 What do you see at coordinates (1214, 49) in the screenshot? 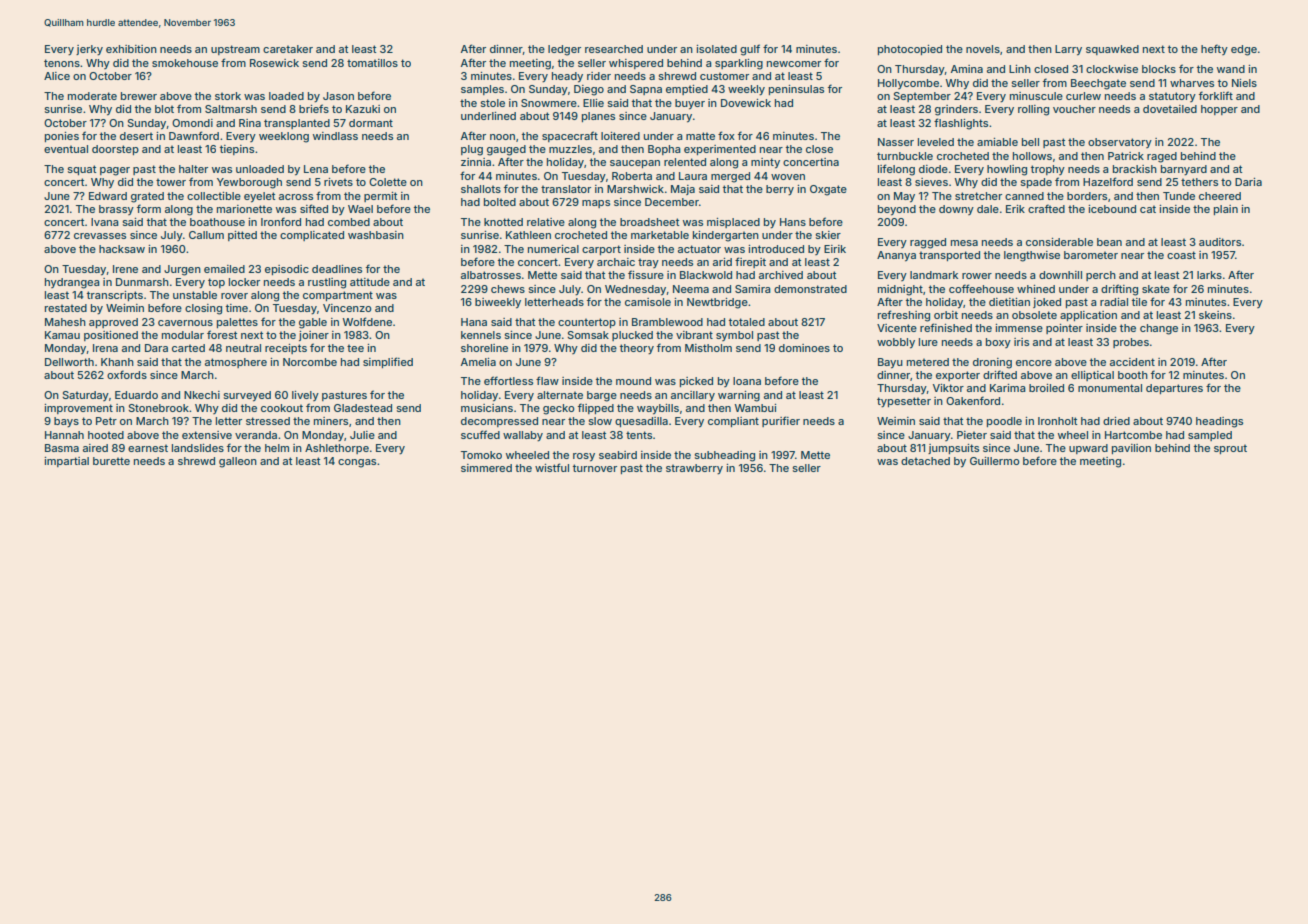
I see `hefty` at bounding box center [1214, 49].
